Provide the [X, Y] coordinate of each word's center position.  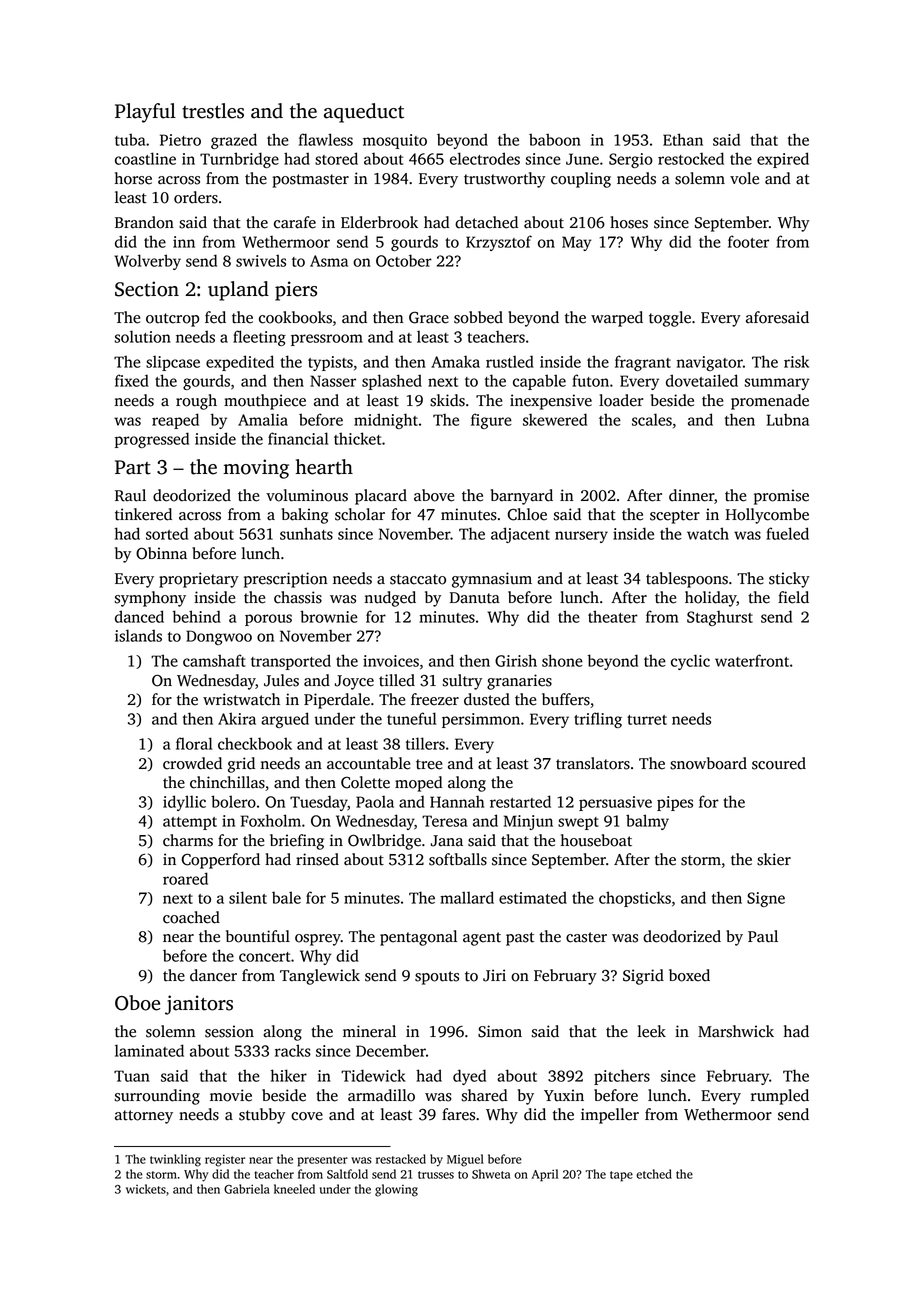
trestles [213, 111]
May [576, 243]
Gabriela [247, 1189]
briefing [297, 842]
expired [783, 160]
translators [593, 763]
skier [774, 859]
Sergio [631, 160]
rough [196, 402]
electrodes [485, 158]
